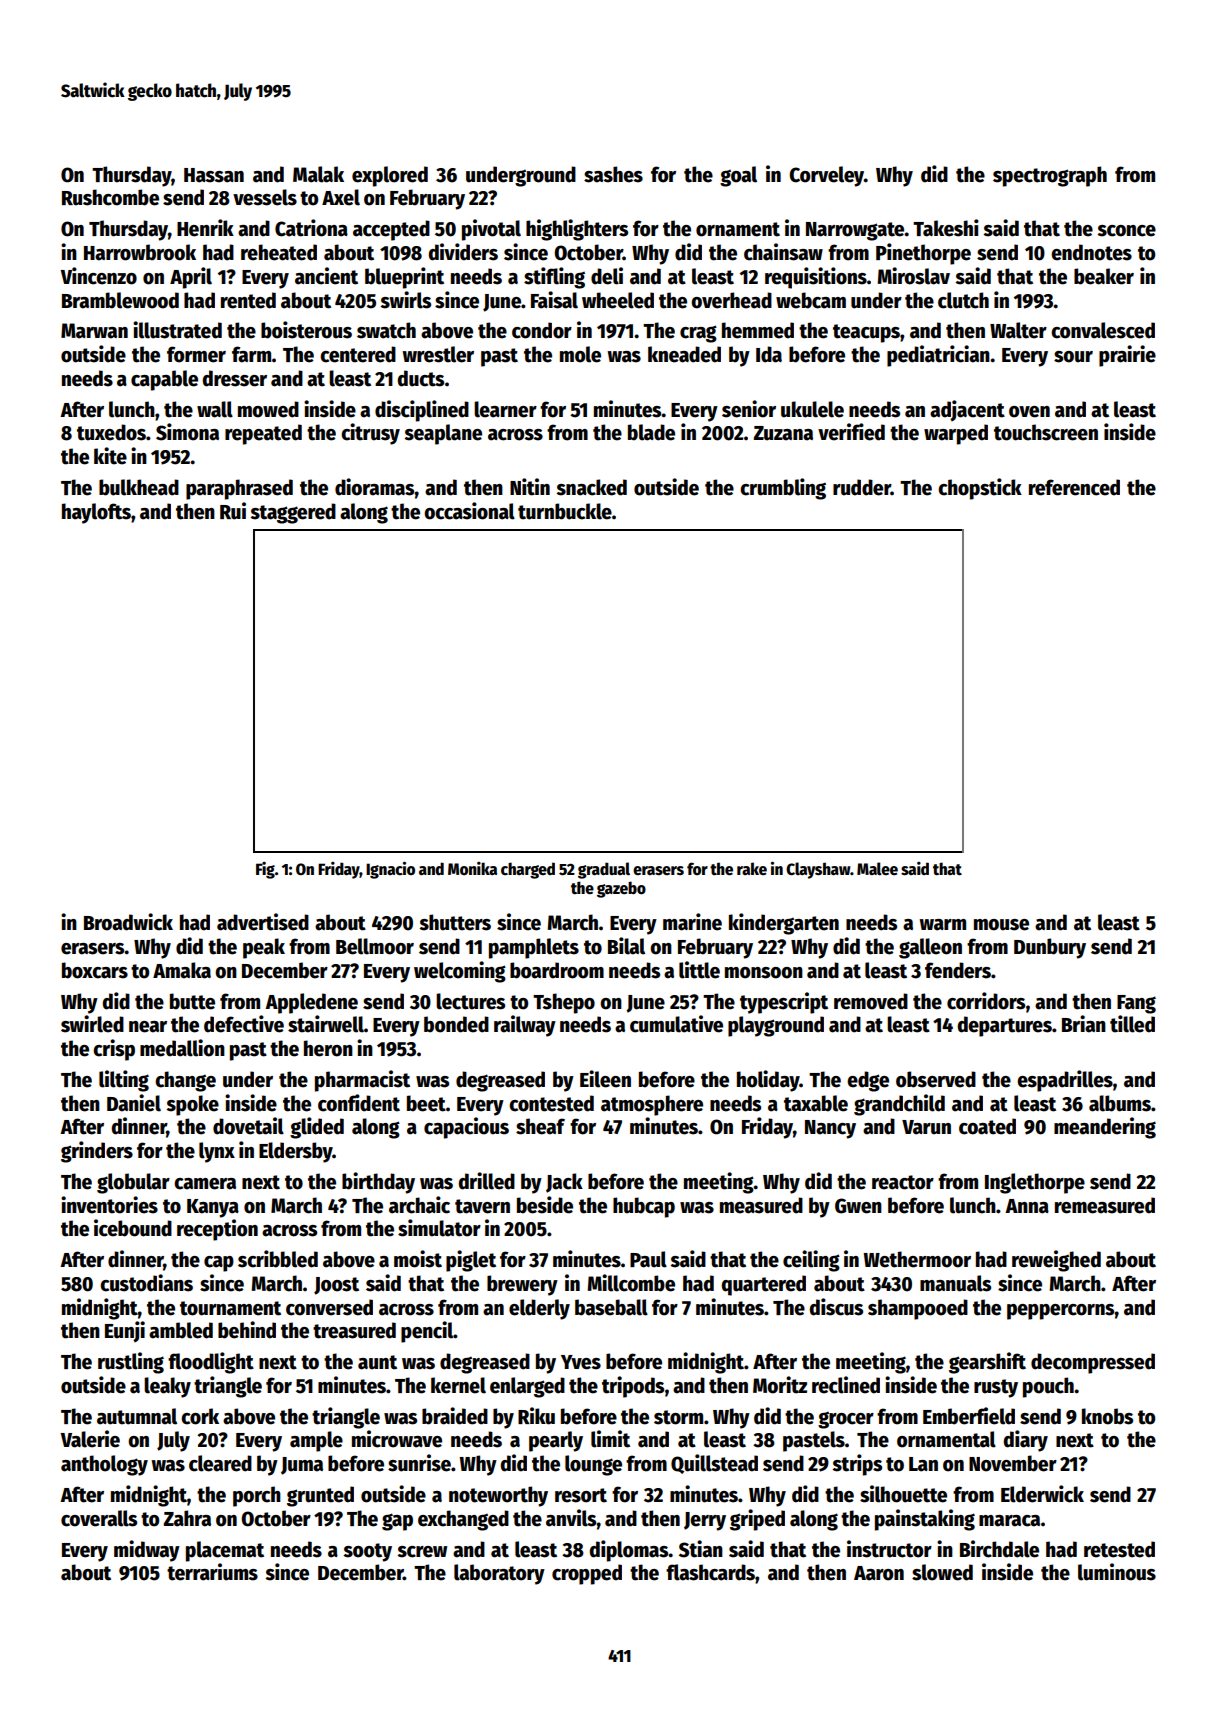 This image has width=1217, height=1722. What do you see at coordinates (1035, 1183) in the image?
I see `Inglethorpe` at bounding box center [1035, 1183].
